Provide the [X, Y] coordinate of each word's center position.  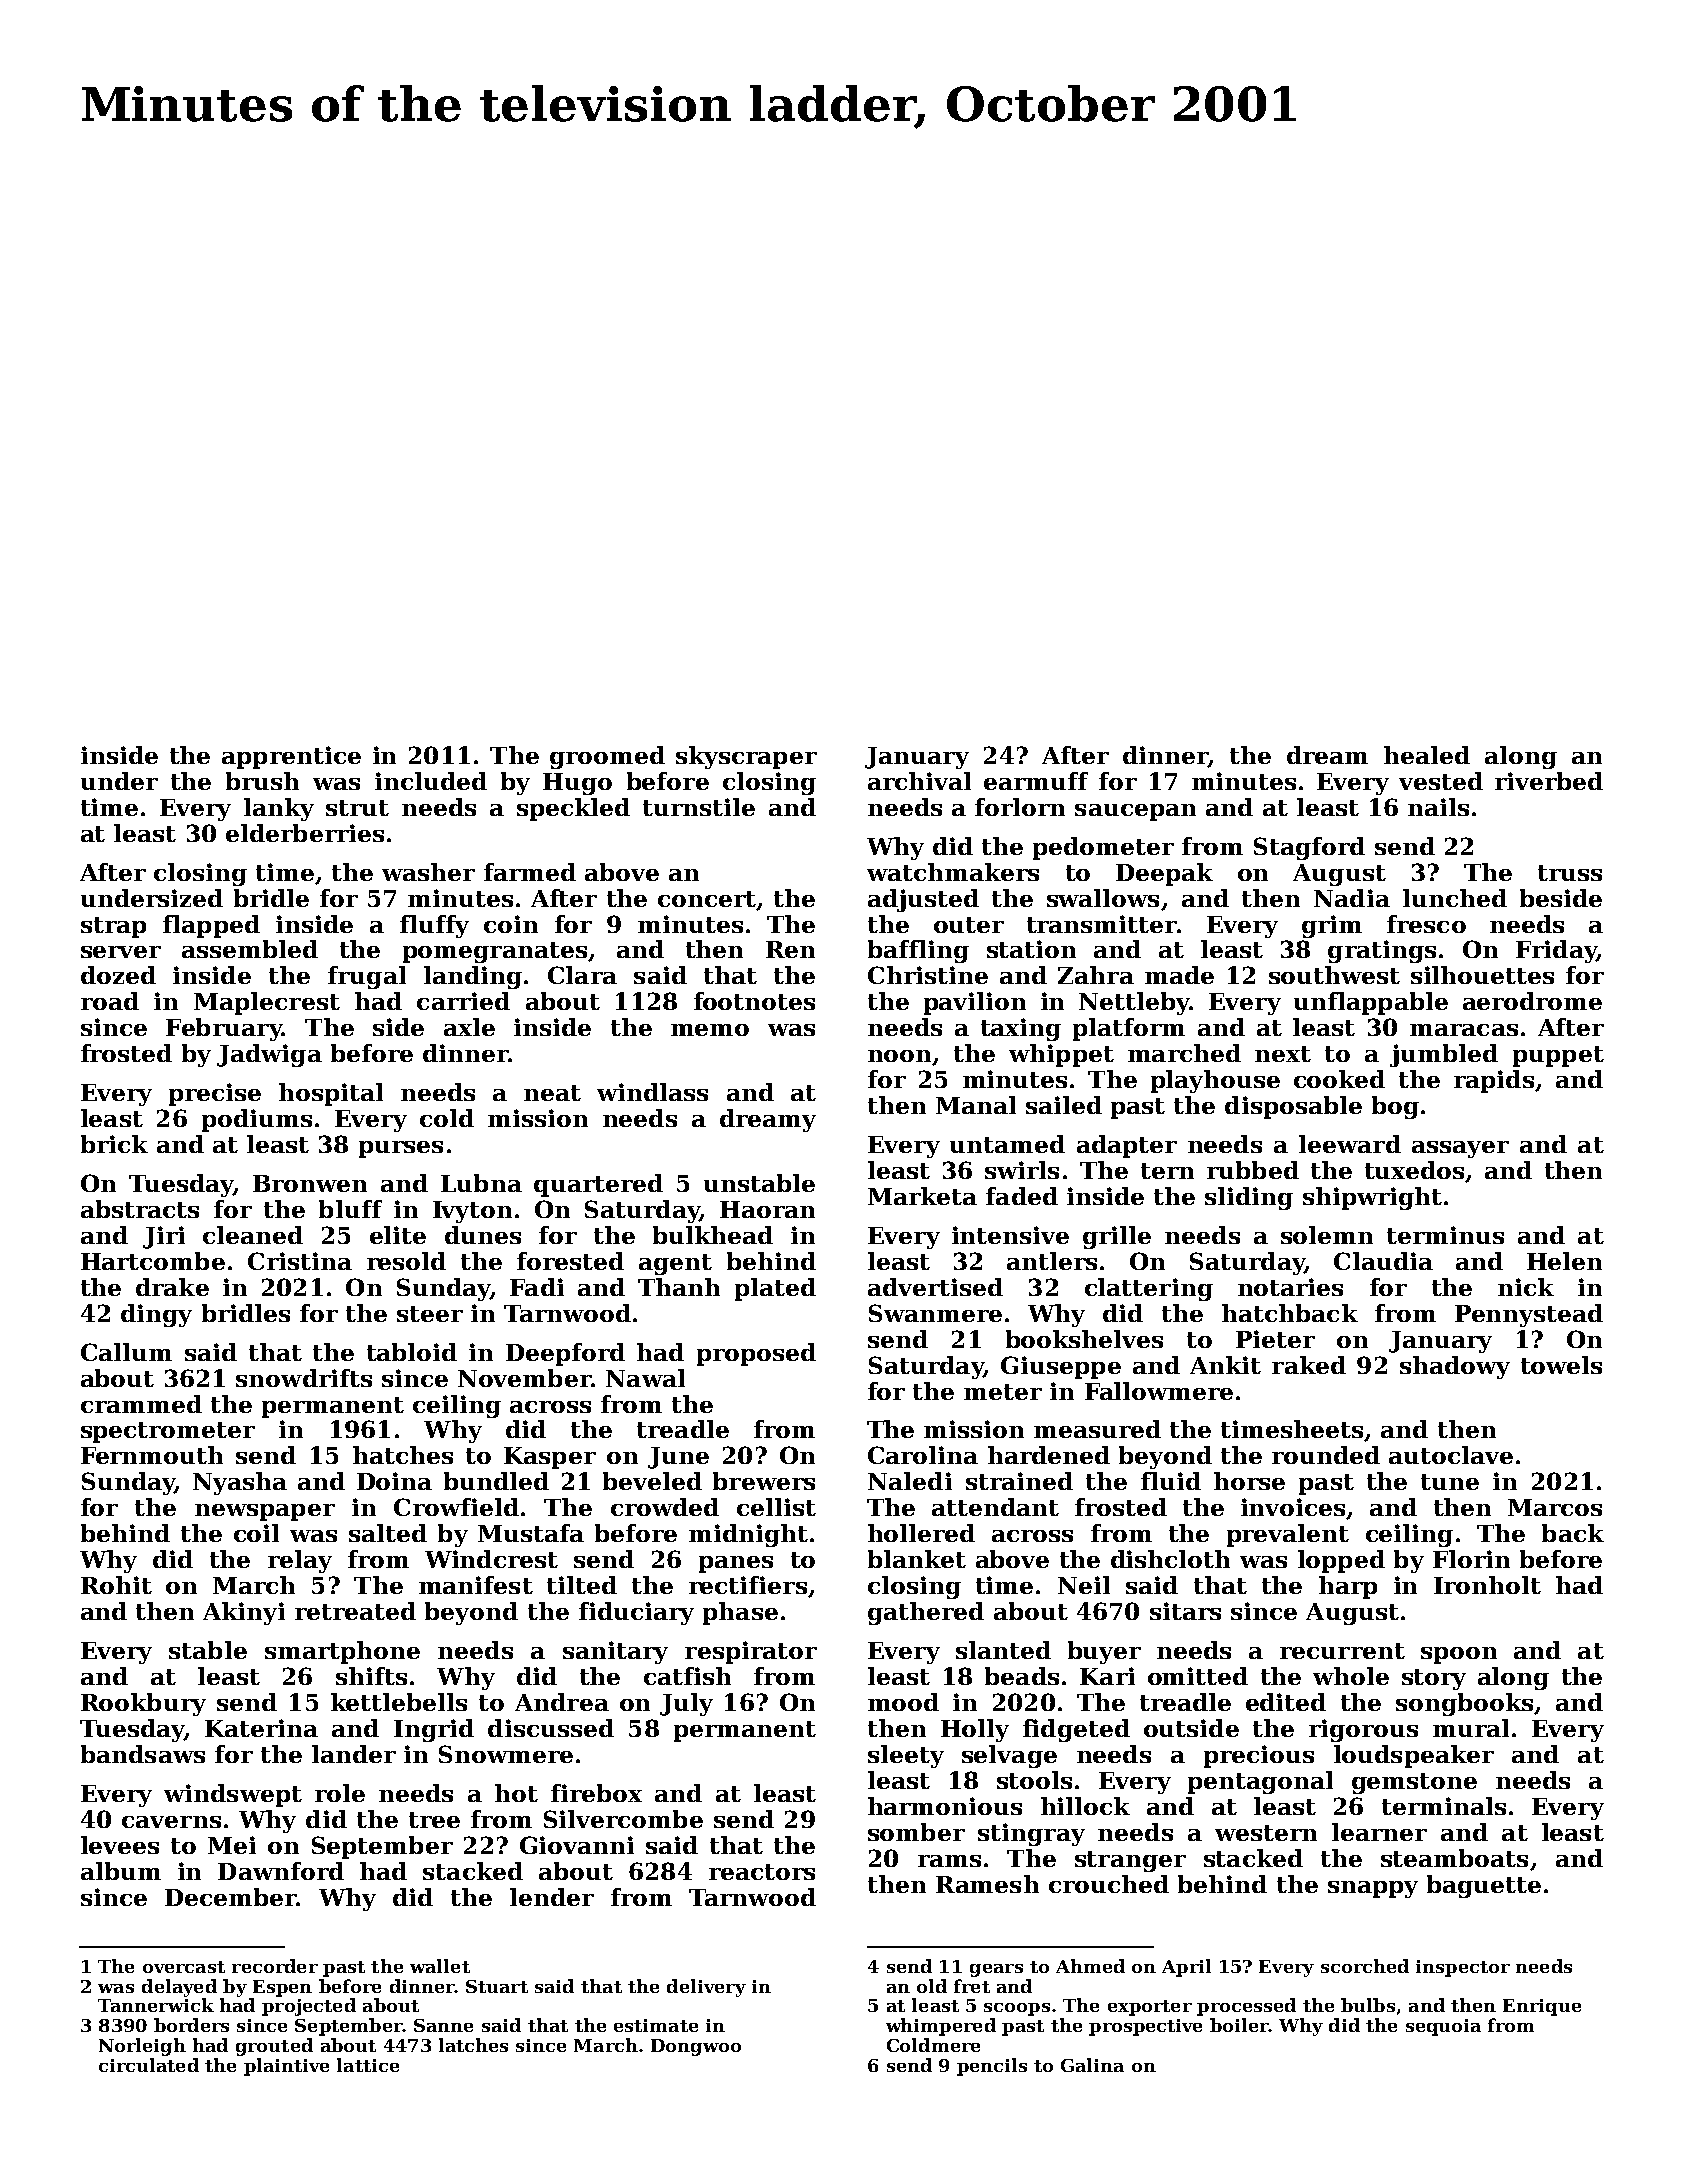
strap [113, 927]
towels [1561, 1365]
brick [114, 1144]
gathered [926, 1613]
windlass [652, 1092]
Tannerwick [156, 2005]
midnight [748, 1535]
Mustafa [531, 1533]
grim [1332, 926]
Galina [1092, 2065]
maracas [1464, 1030]
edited [1286, 1702]
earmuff [1036, 781]
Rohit [116, 1585]
